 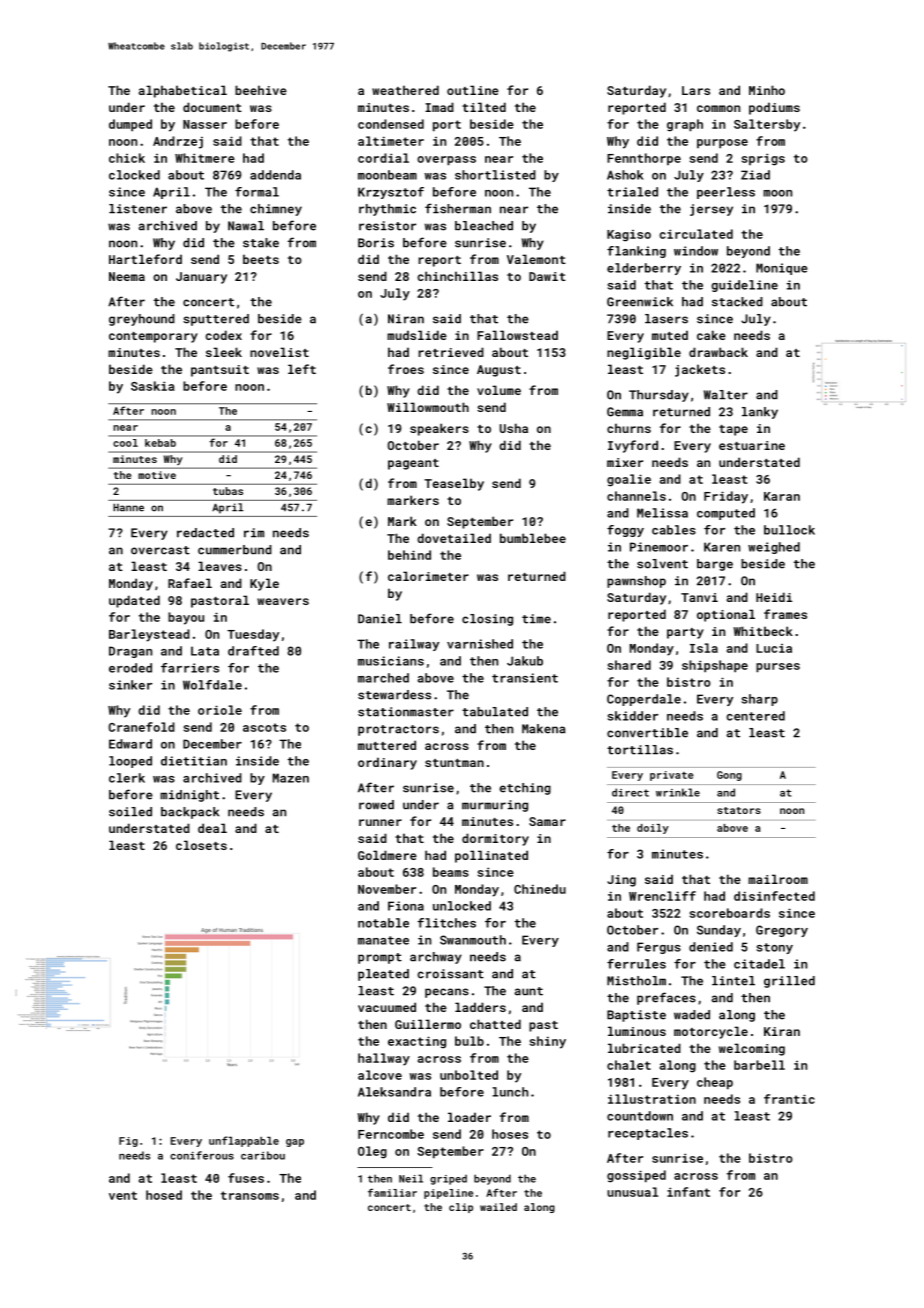 I want to click on wailed, so click(x=498, y=1207).
